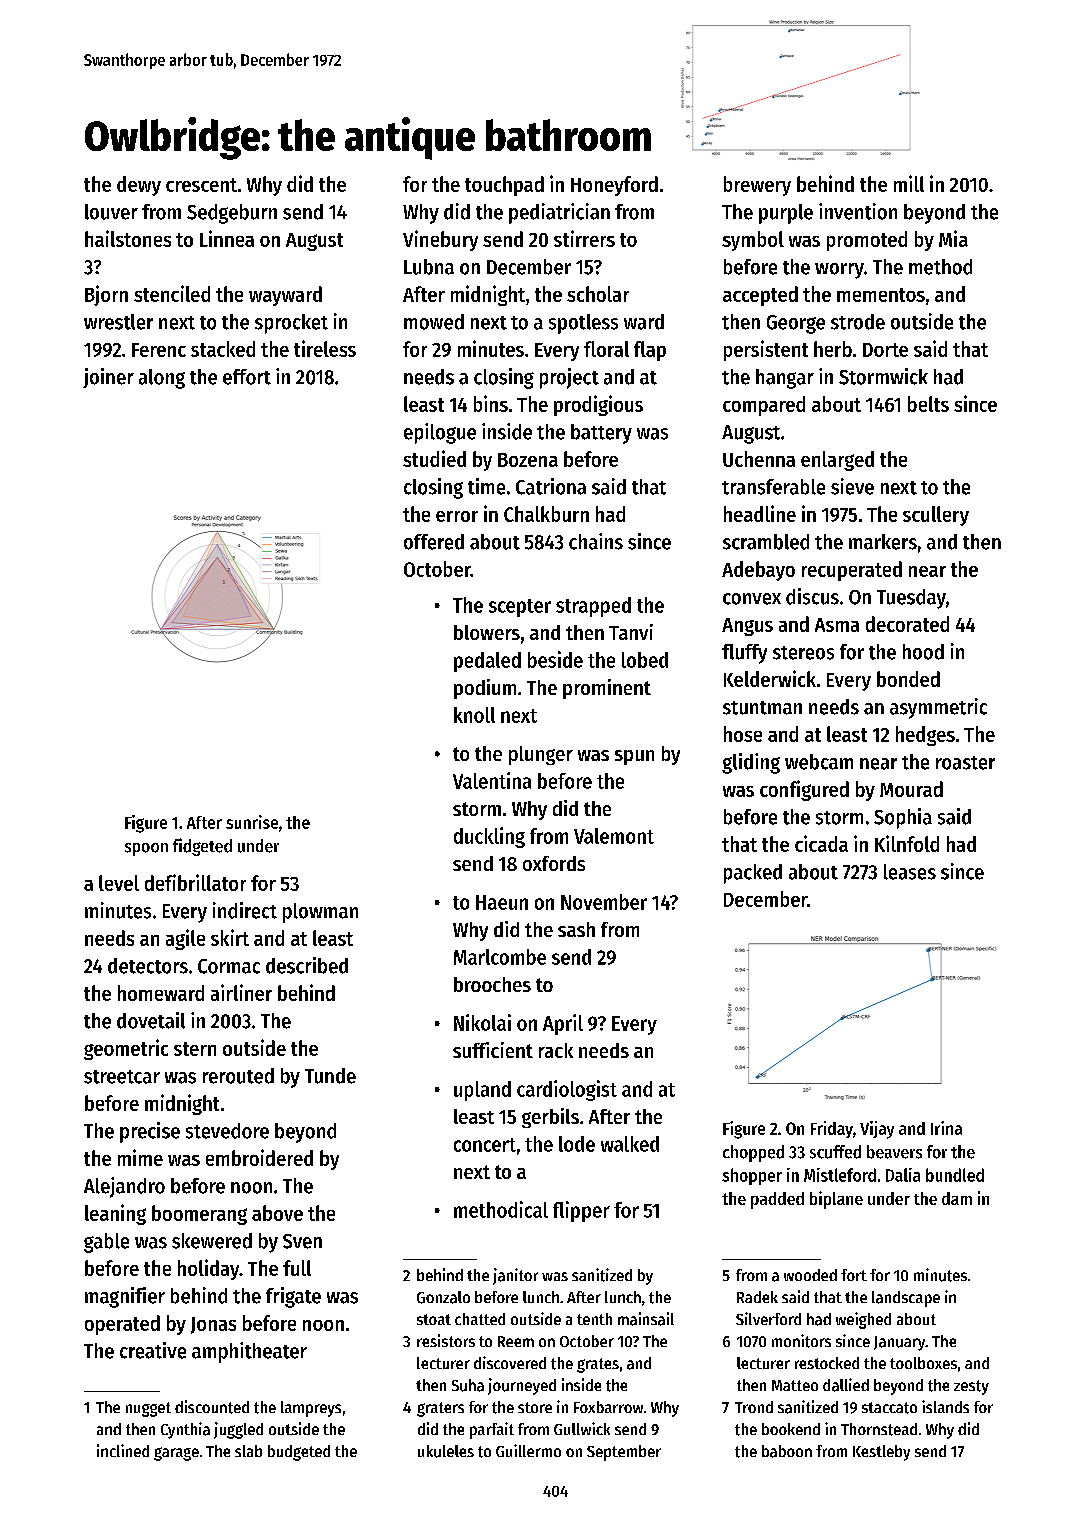 Image resolution: width=1086 pixels, height=1536 pixels. Describe the element at coordinates (758, 571) in the screenshot. I see `Adebayo` at that location.
